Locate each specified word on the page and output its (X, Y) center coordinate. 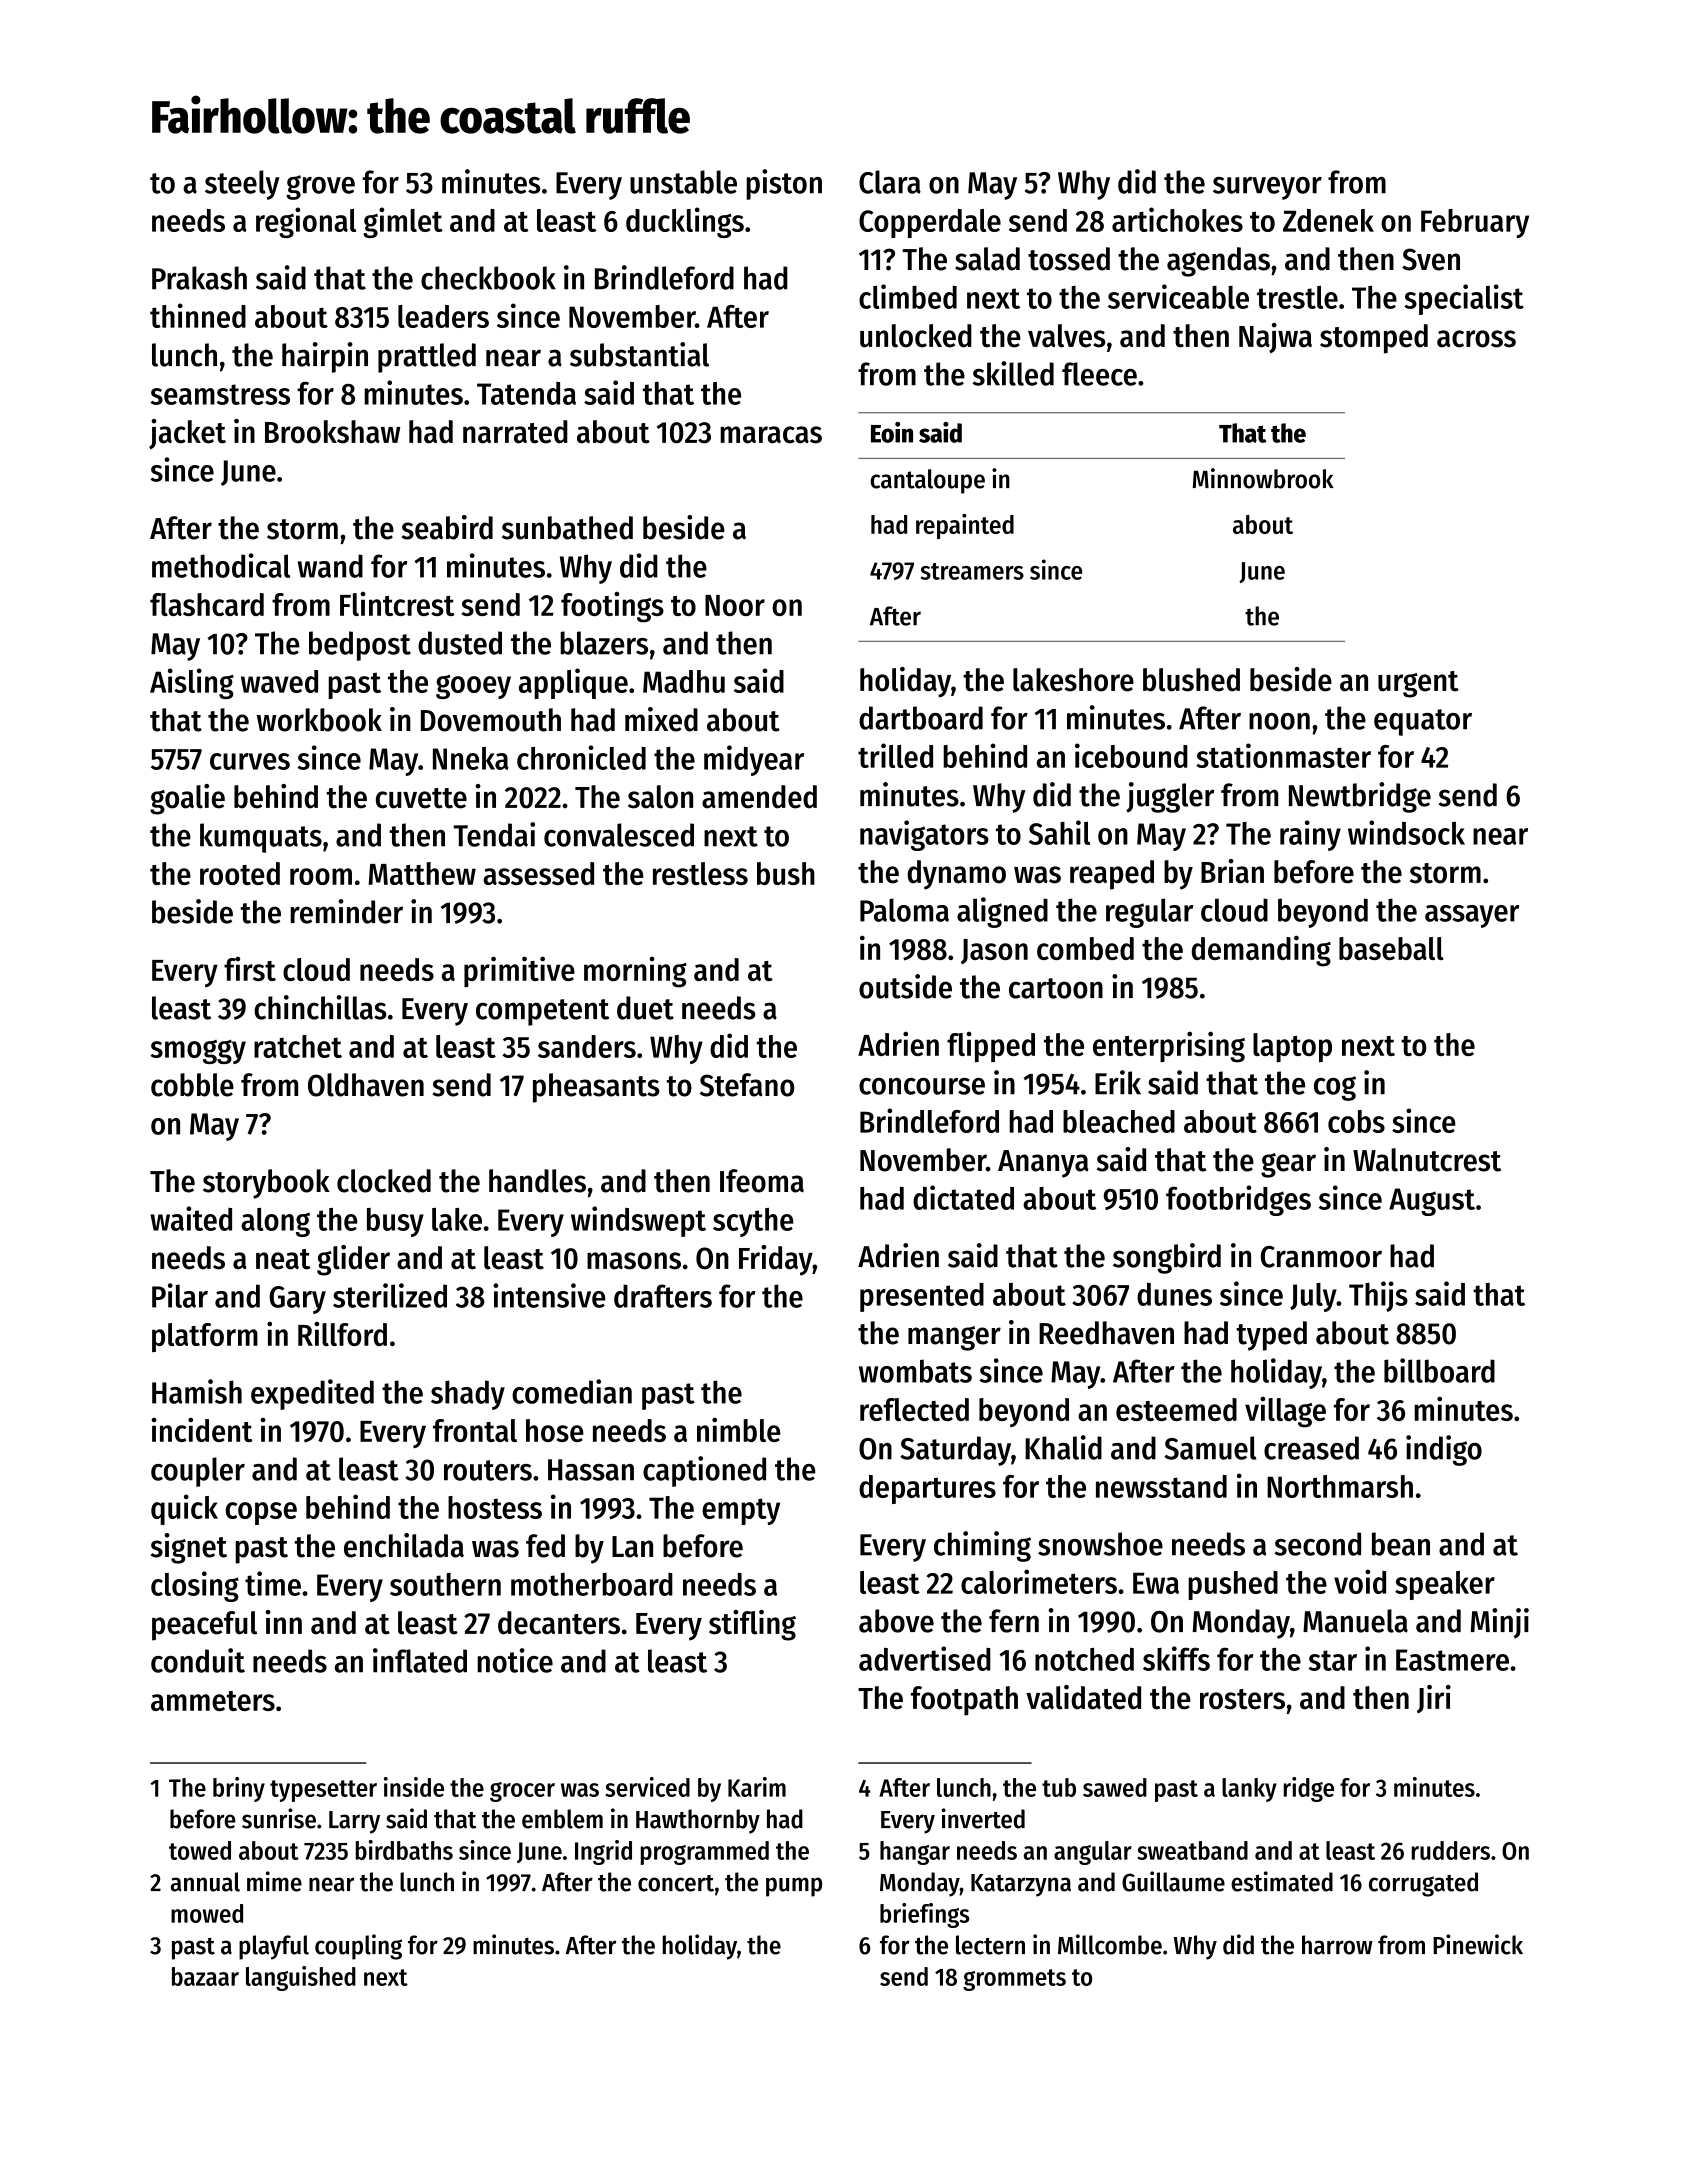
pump (794, 1887)
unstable (683, 182)
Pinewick (1478, 1944)
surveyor (1267, 188)
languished (301, 1978)
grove (320, 187)
